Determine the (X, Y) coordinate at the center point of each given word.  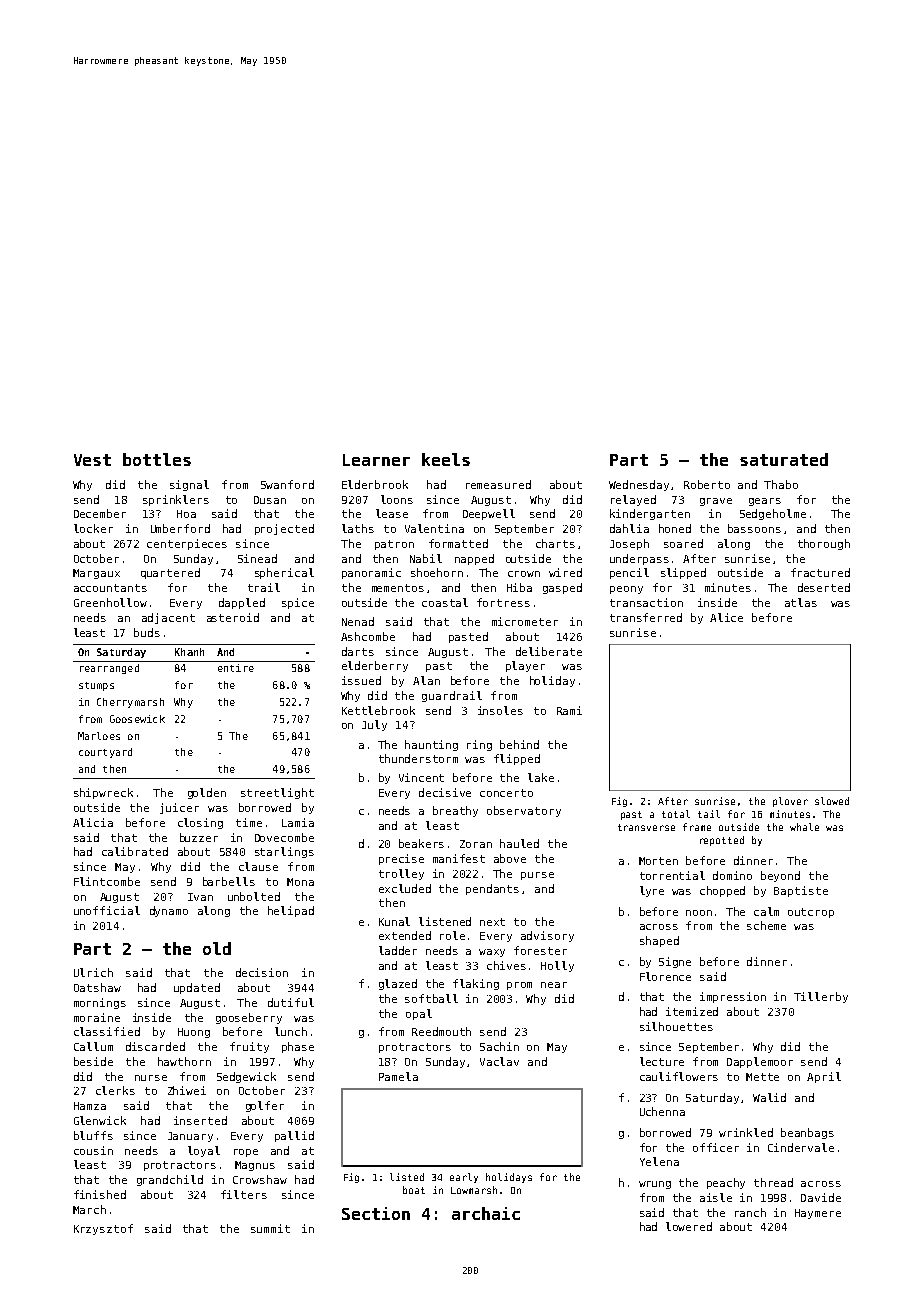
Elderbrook (375, 484)
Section (376, 1213)
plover (790, 802)
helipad (291, 911)
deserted (824, 587)
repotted (722, 841)
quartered (170, 573)
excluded (405, 888)
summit (270, 1228)
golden (207, 793)
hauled (519, 843)
